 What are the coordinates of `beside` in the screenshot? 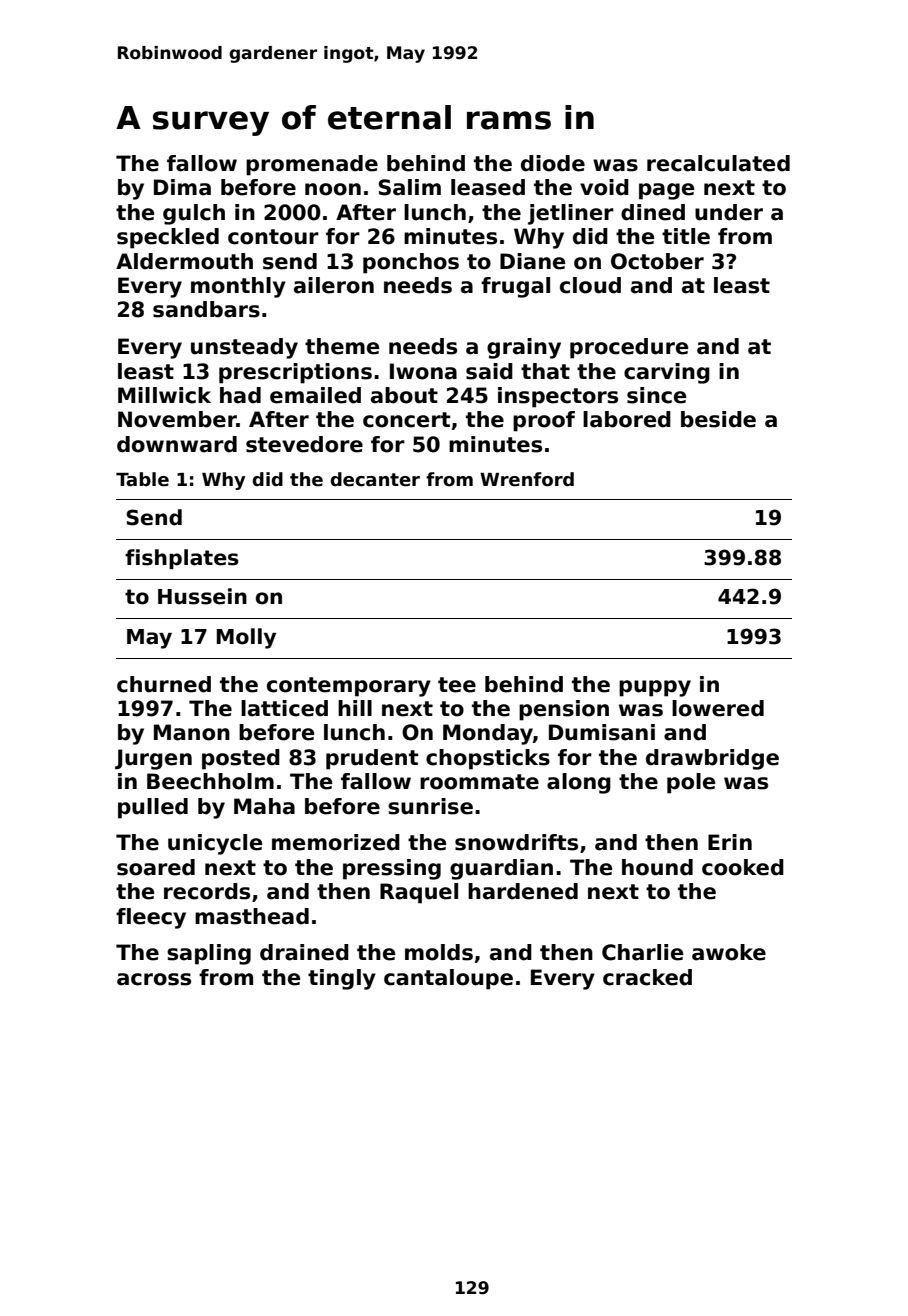 It's located at (718, 419).
